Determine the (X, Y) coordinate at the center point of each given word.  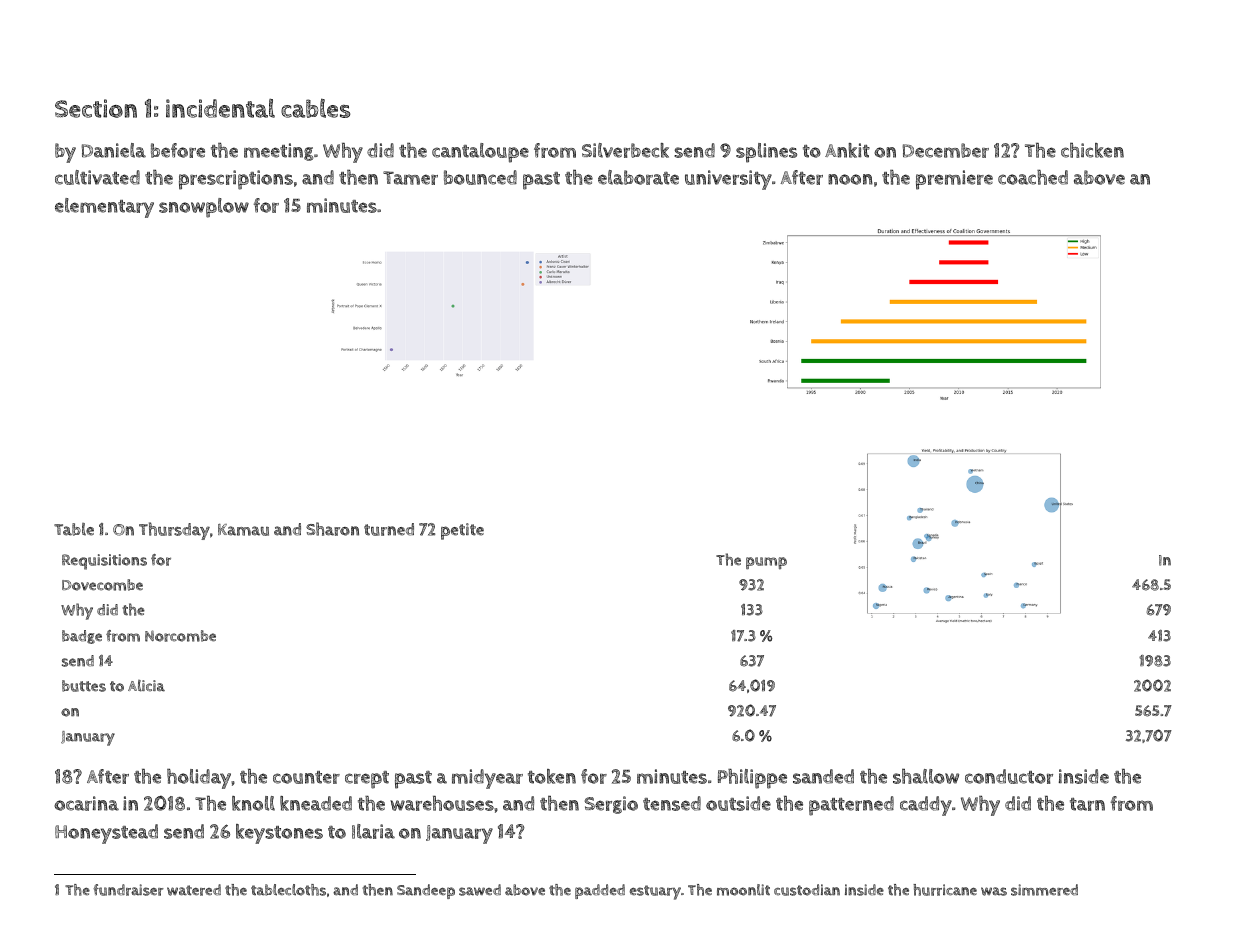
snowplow (204, 208)
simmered (1044, 890)
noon (850, 179)
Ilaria (373, 831)
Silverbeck (625, 150)
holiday (199, 779)
